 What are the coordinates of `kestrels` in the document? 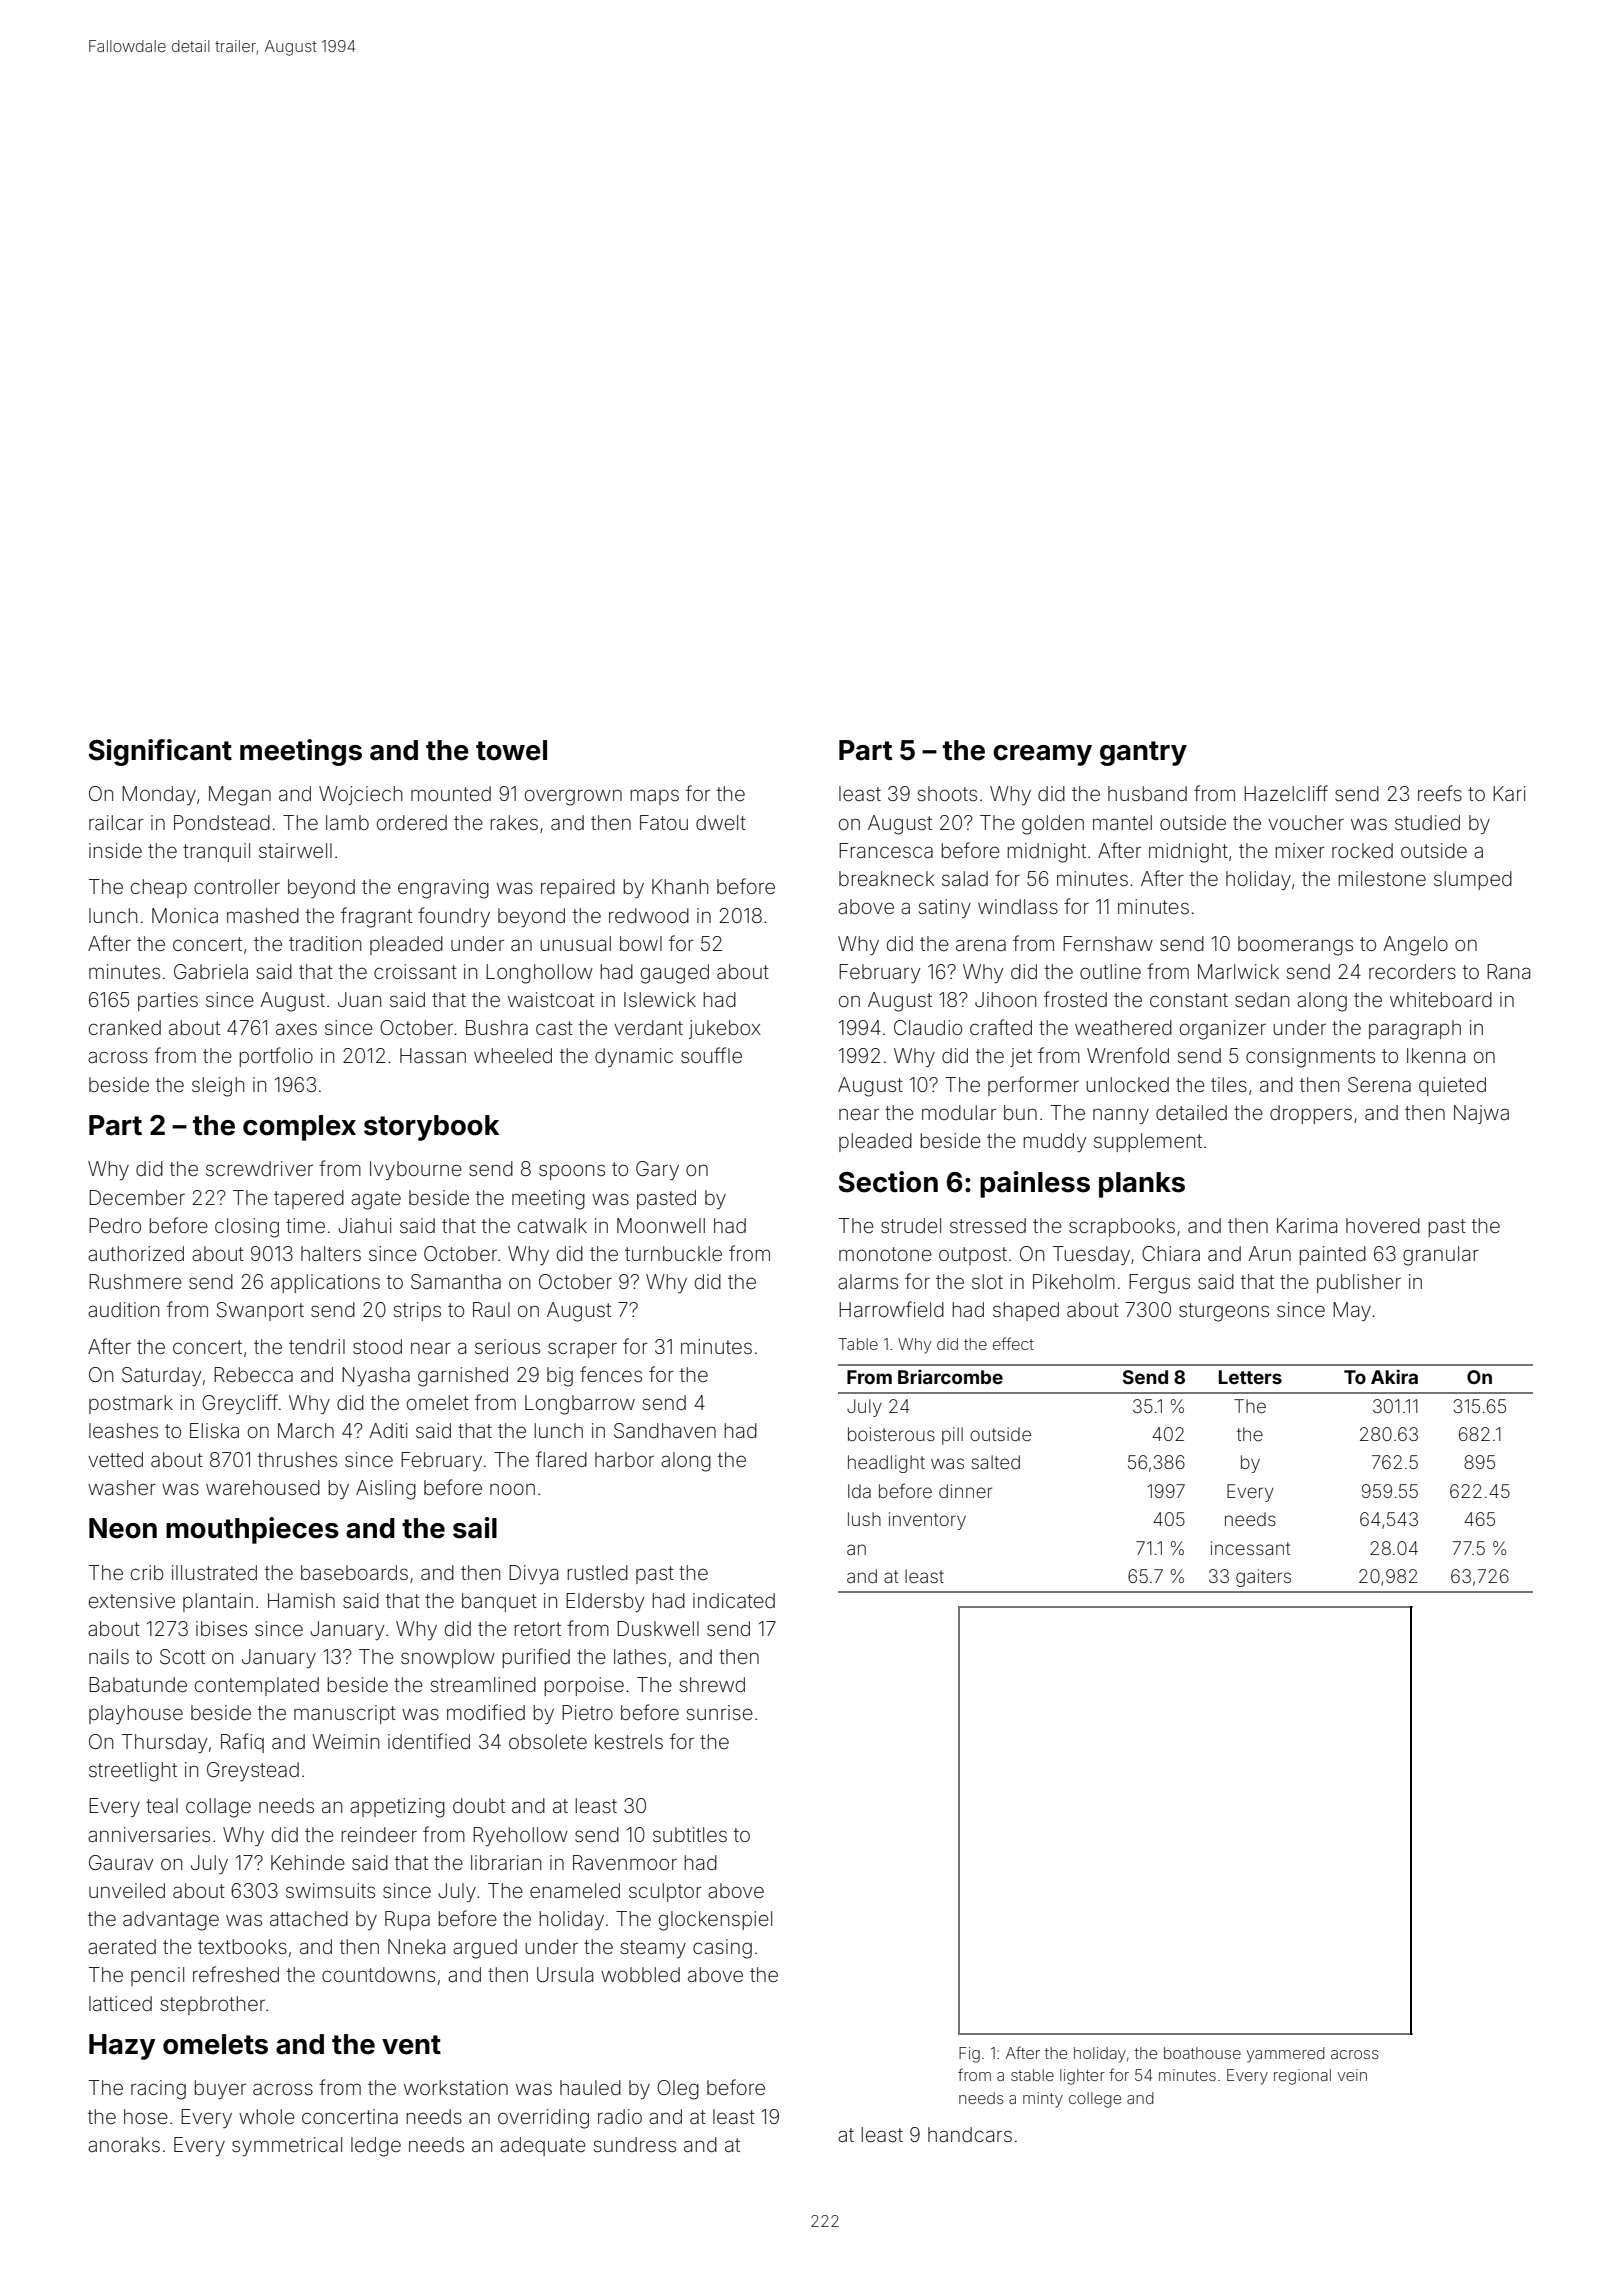 It's located at (629, 1741).
